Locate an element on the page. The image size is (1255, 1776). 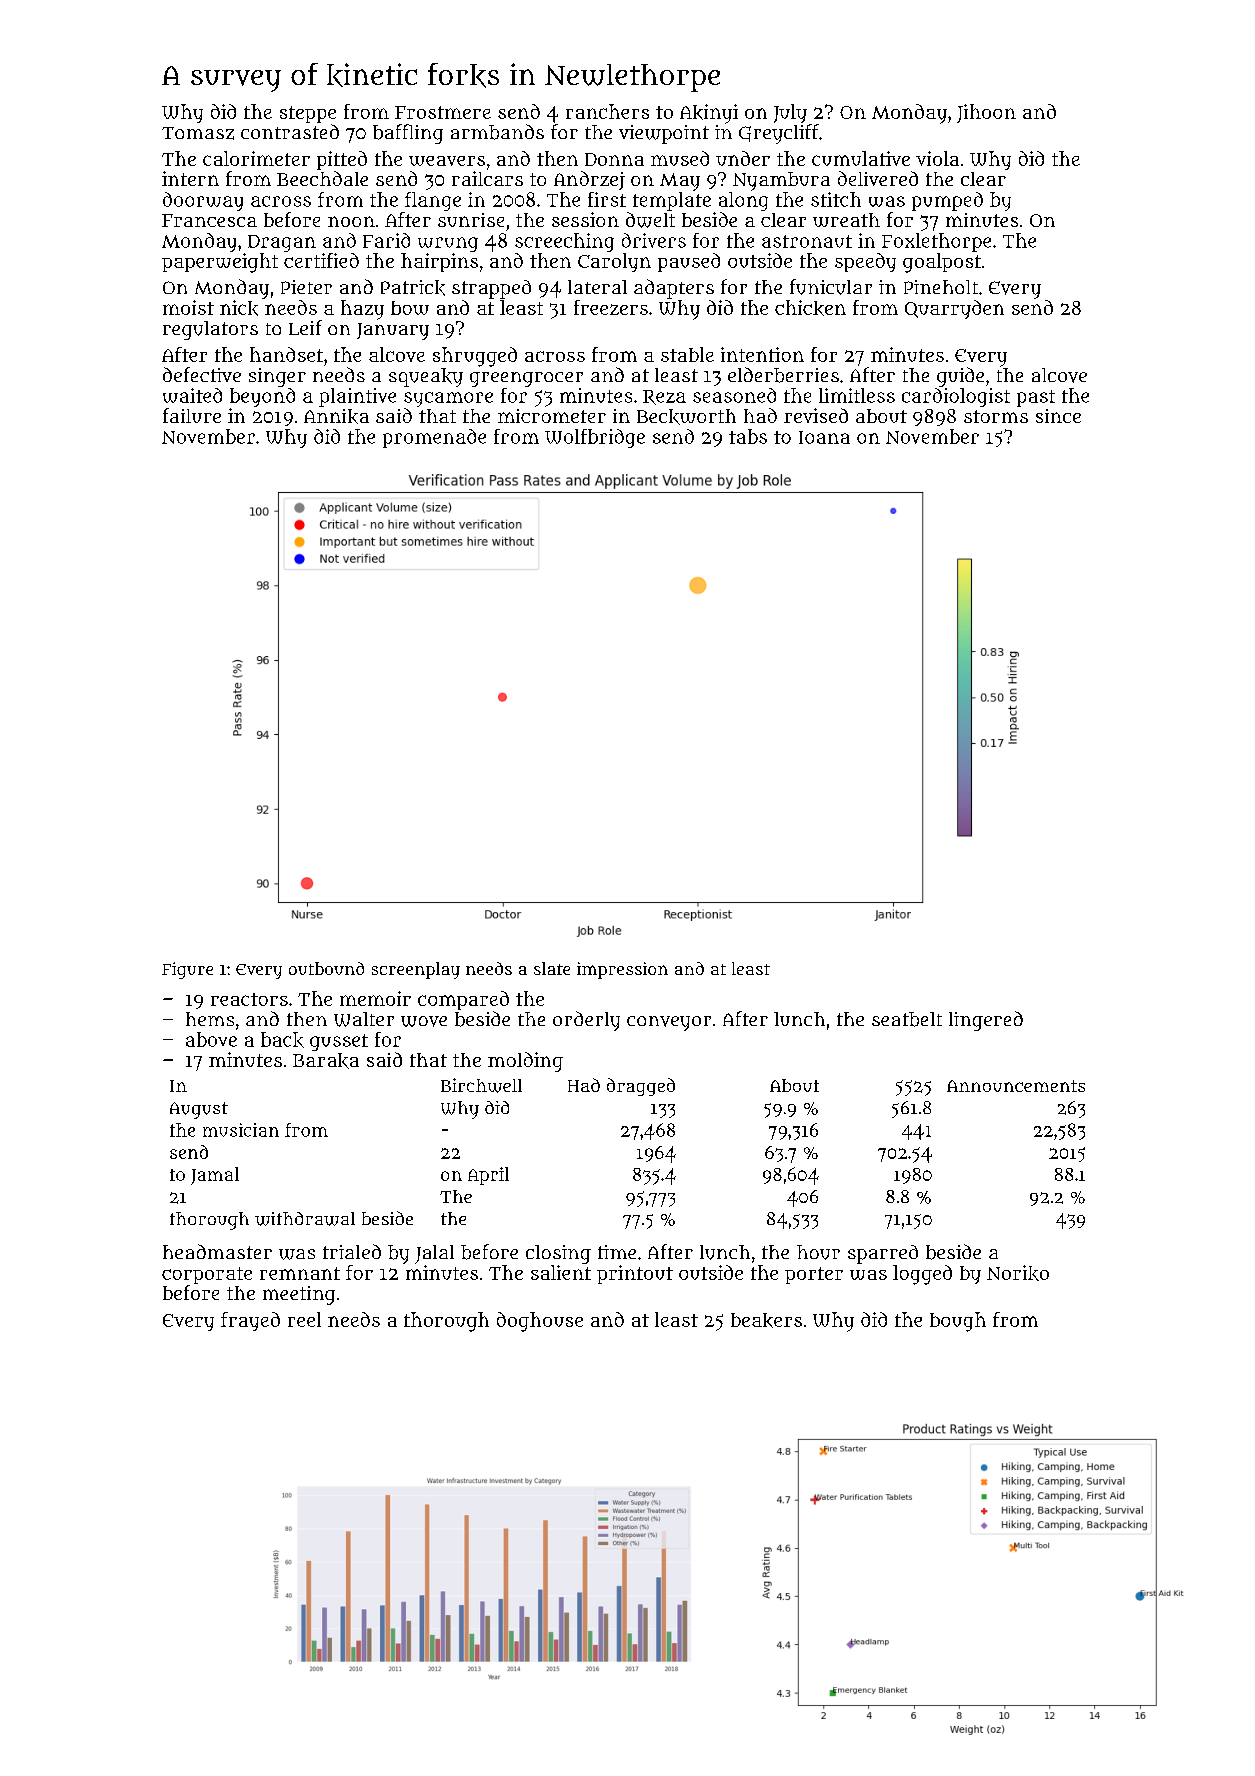
under is located at coordinates (743, 158).
